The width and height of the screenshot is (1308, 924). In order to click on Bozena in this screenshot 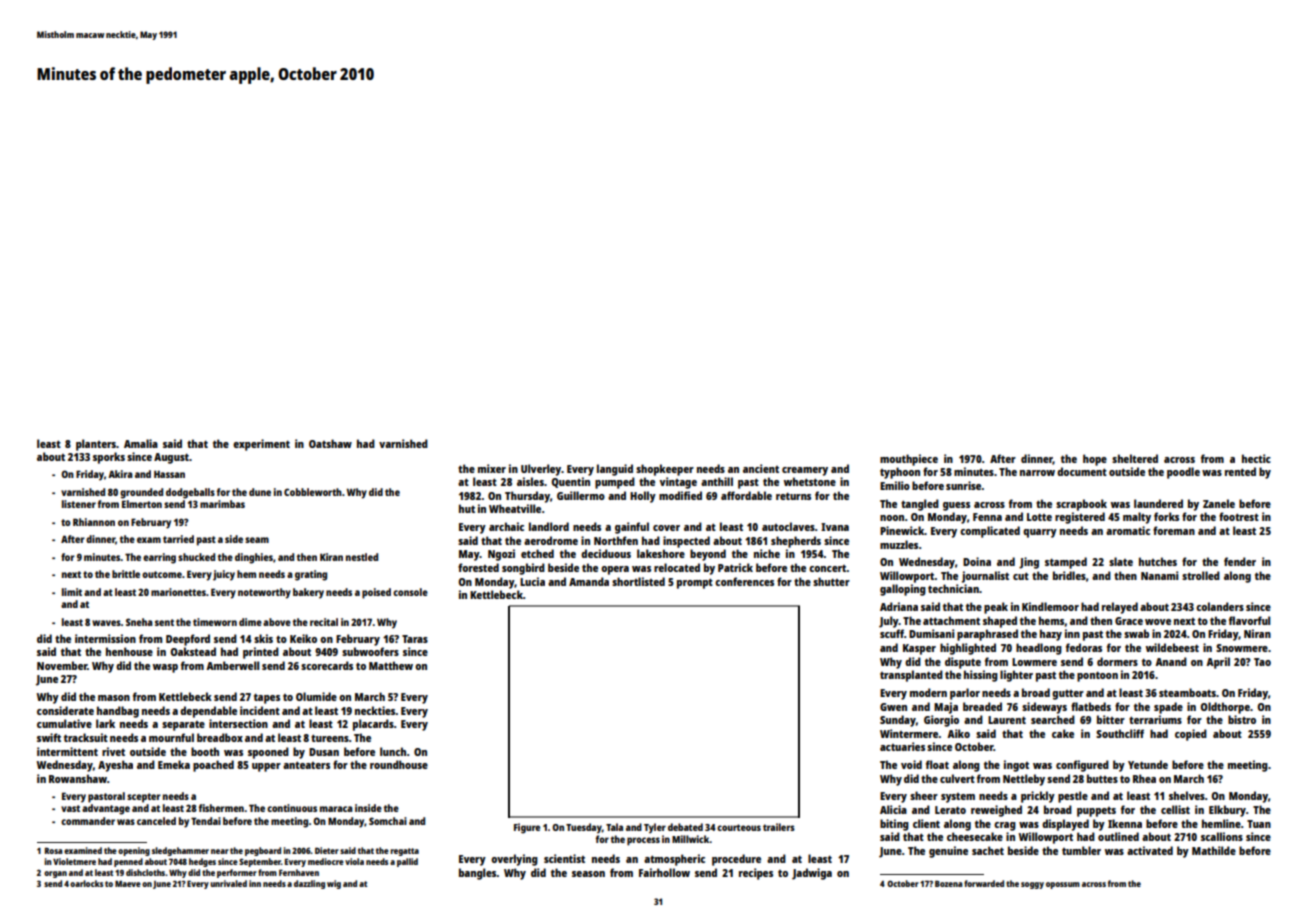, I will do `click(948, 883)`.
